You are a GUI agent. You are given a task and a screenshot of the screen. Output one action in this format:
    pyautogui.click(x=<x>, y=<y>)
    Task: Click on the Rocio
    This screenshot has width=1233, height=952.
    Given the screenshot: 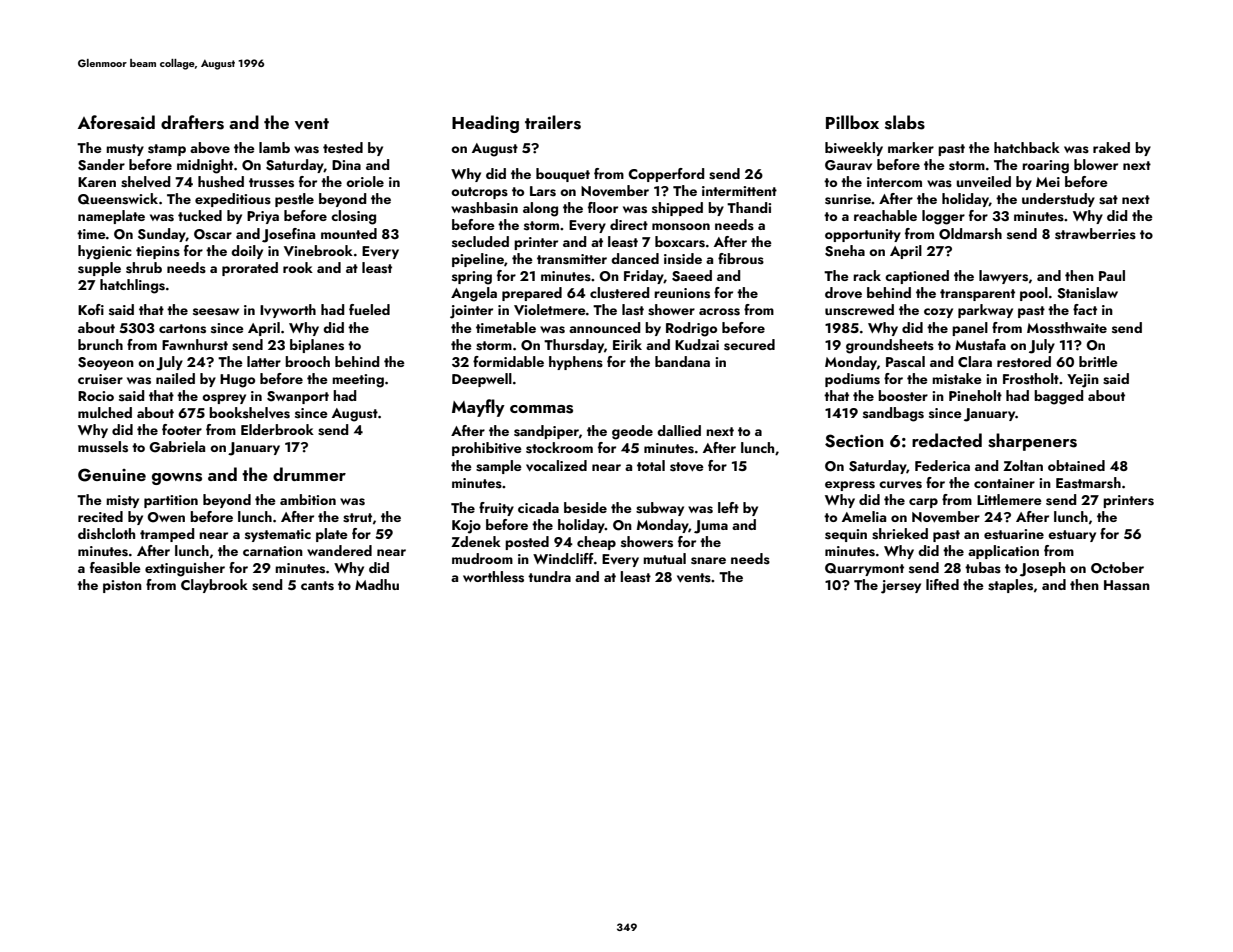 What is the action you would take?
    pyautogui.click(x=96, y=396)
